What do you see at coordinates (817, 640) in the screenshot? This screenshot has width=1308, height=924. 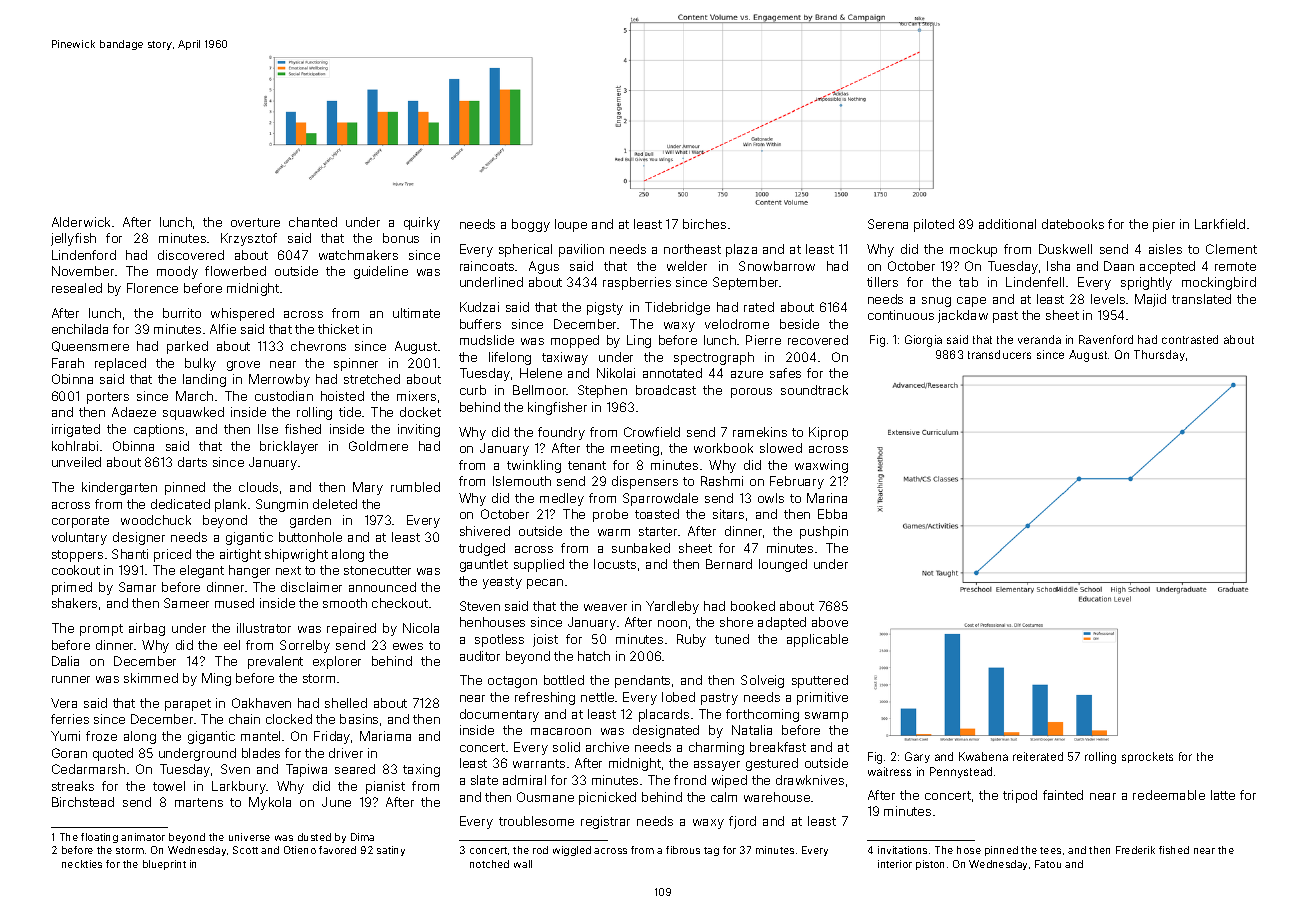 I see `applicable` at bounding box center [817, 640].
